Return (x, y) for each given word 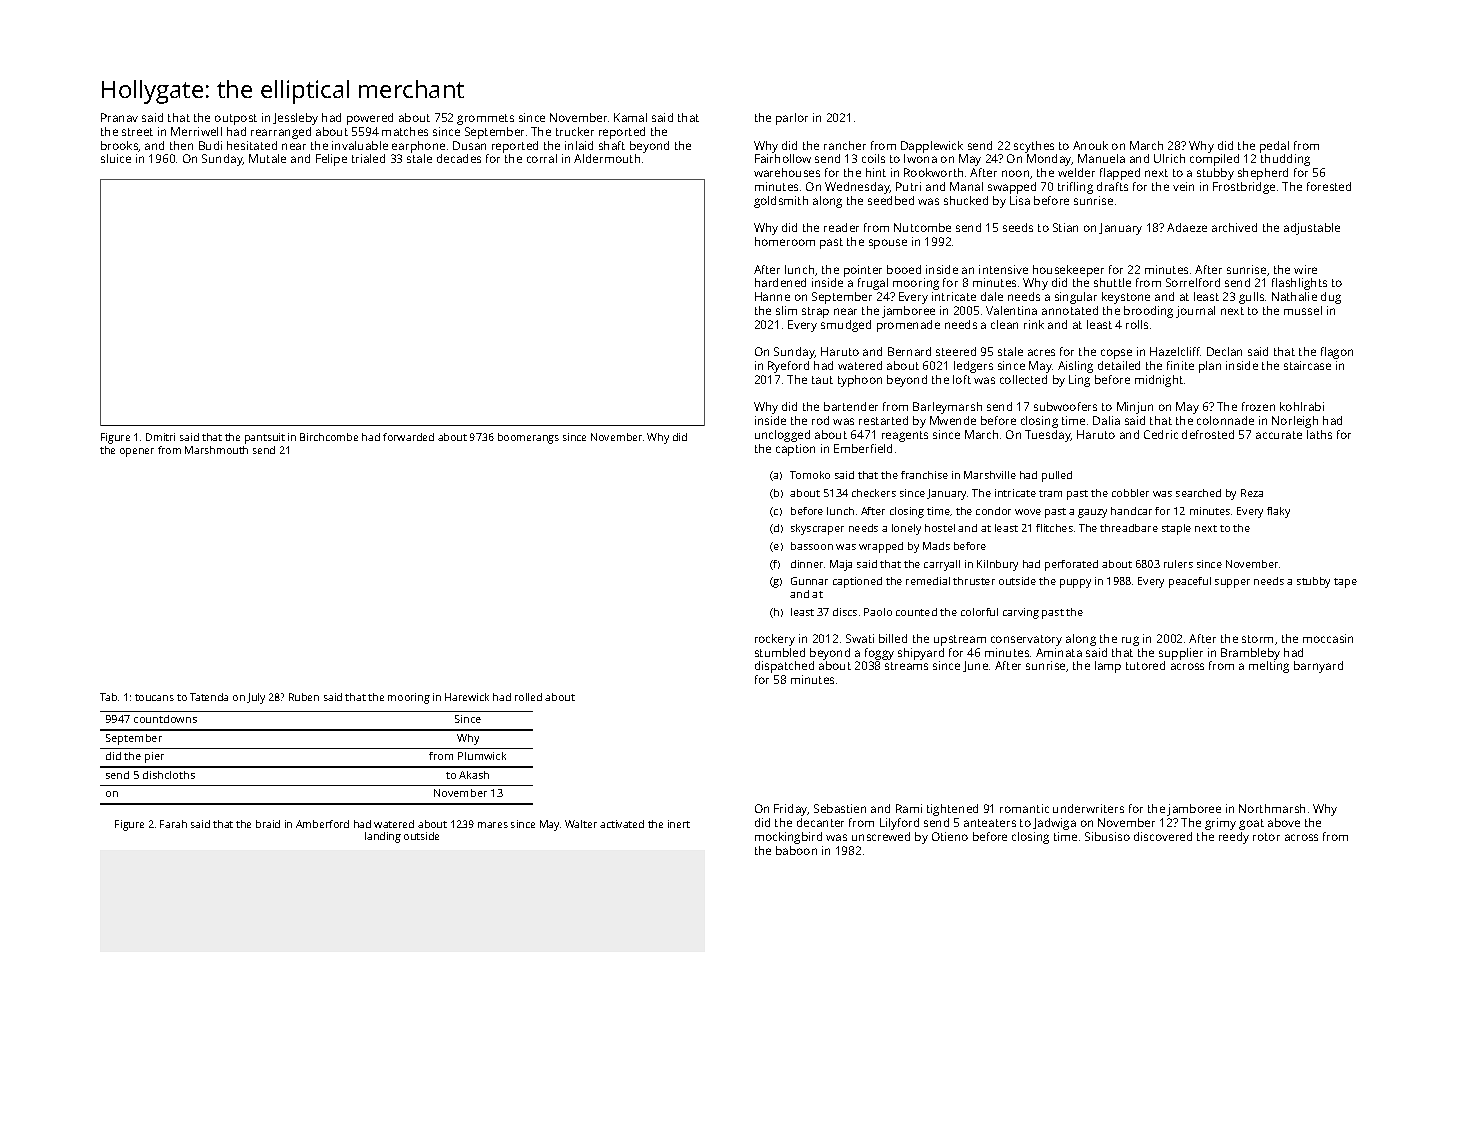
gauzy (1092, 513)
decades (459, 158)
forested (1329, 186)
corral (542, 158)
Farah (173, 824)
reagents (905, 436)
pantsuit (265, 438)
